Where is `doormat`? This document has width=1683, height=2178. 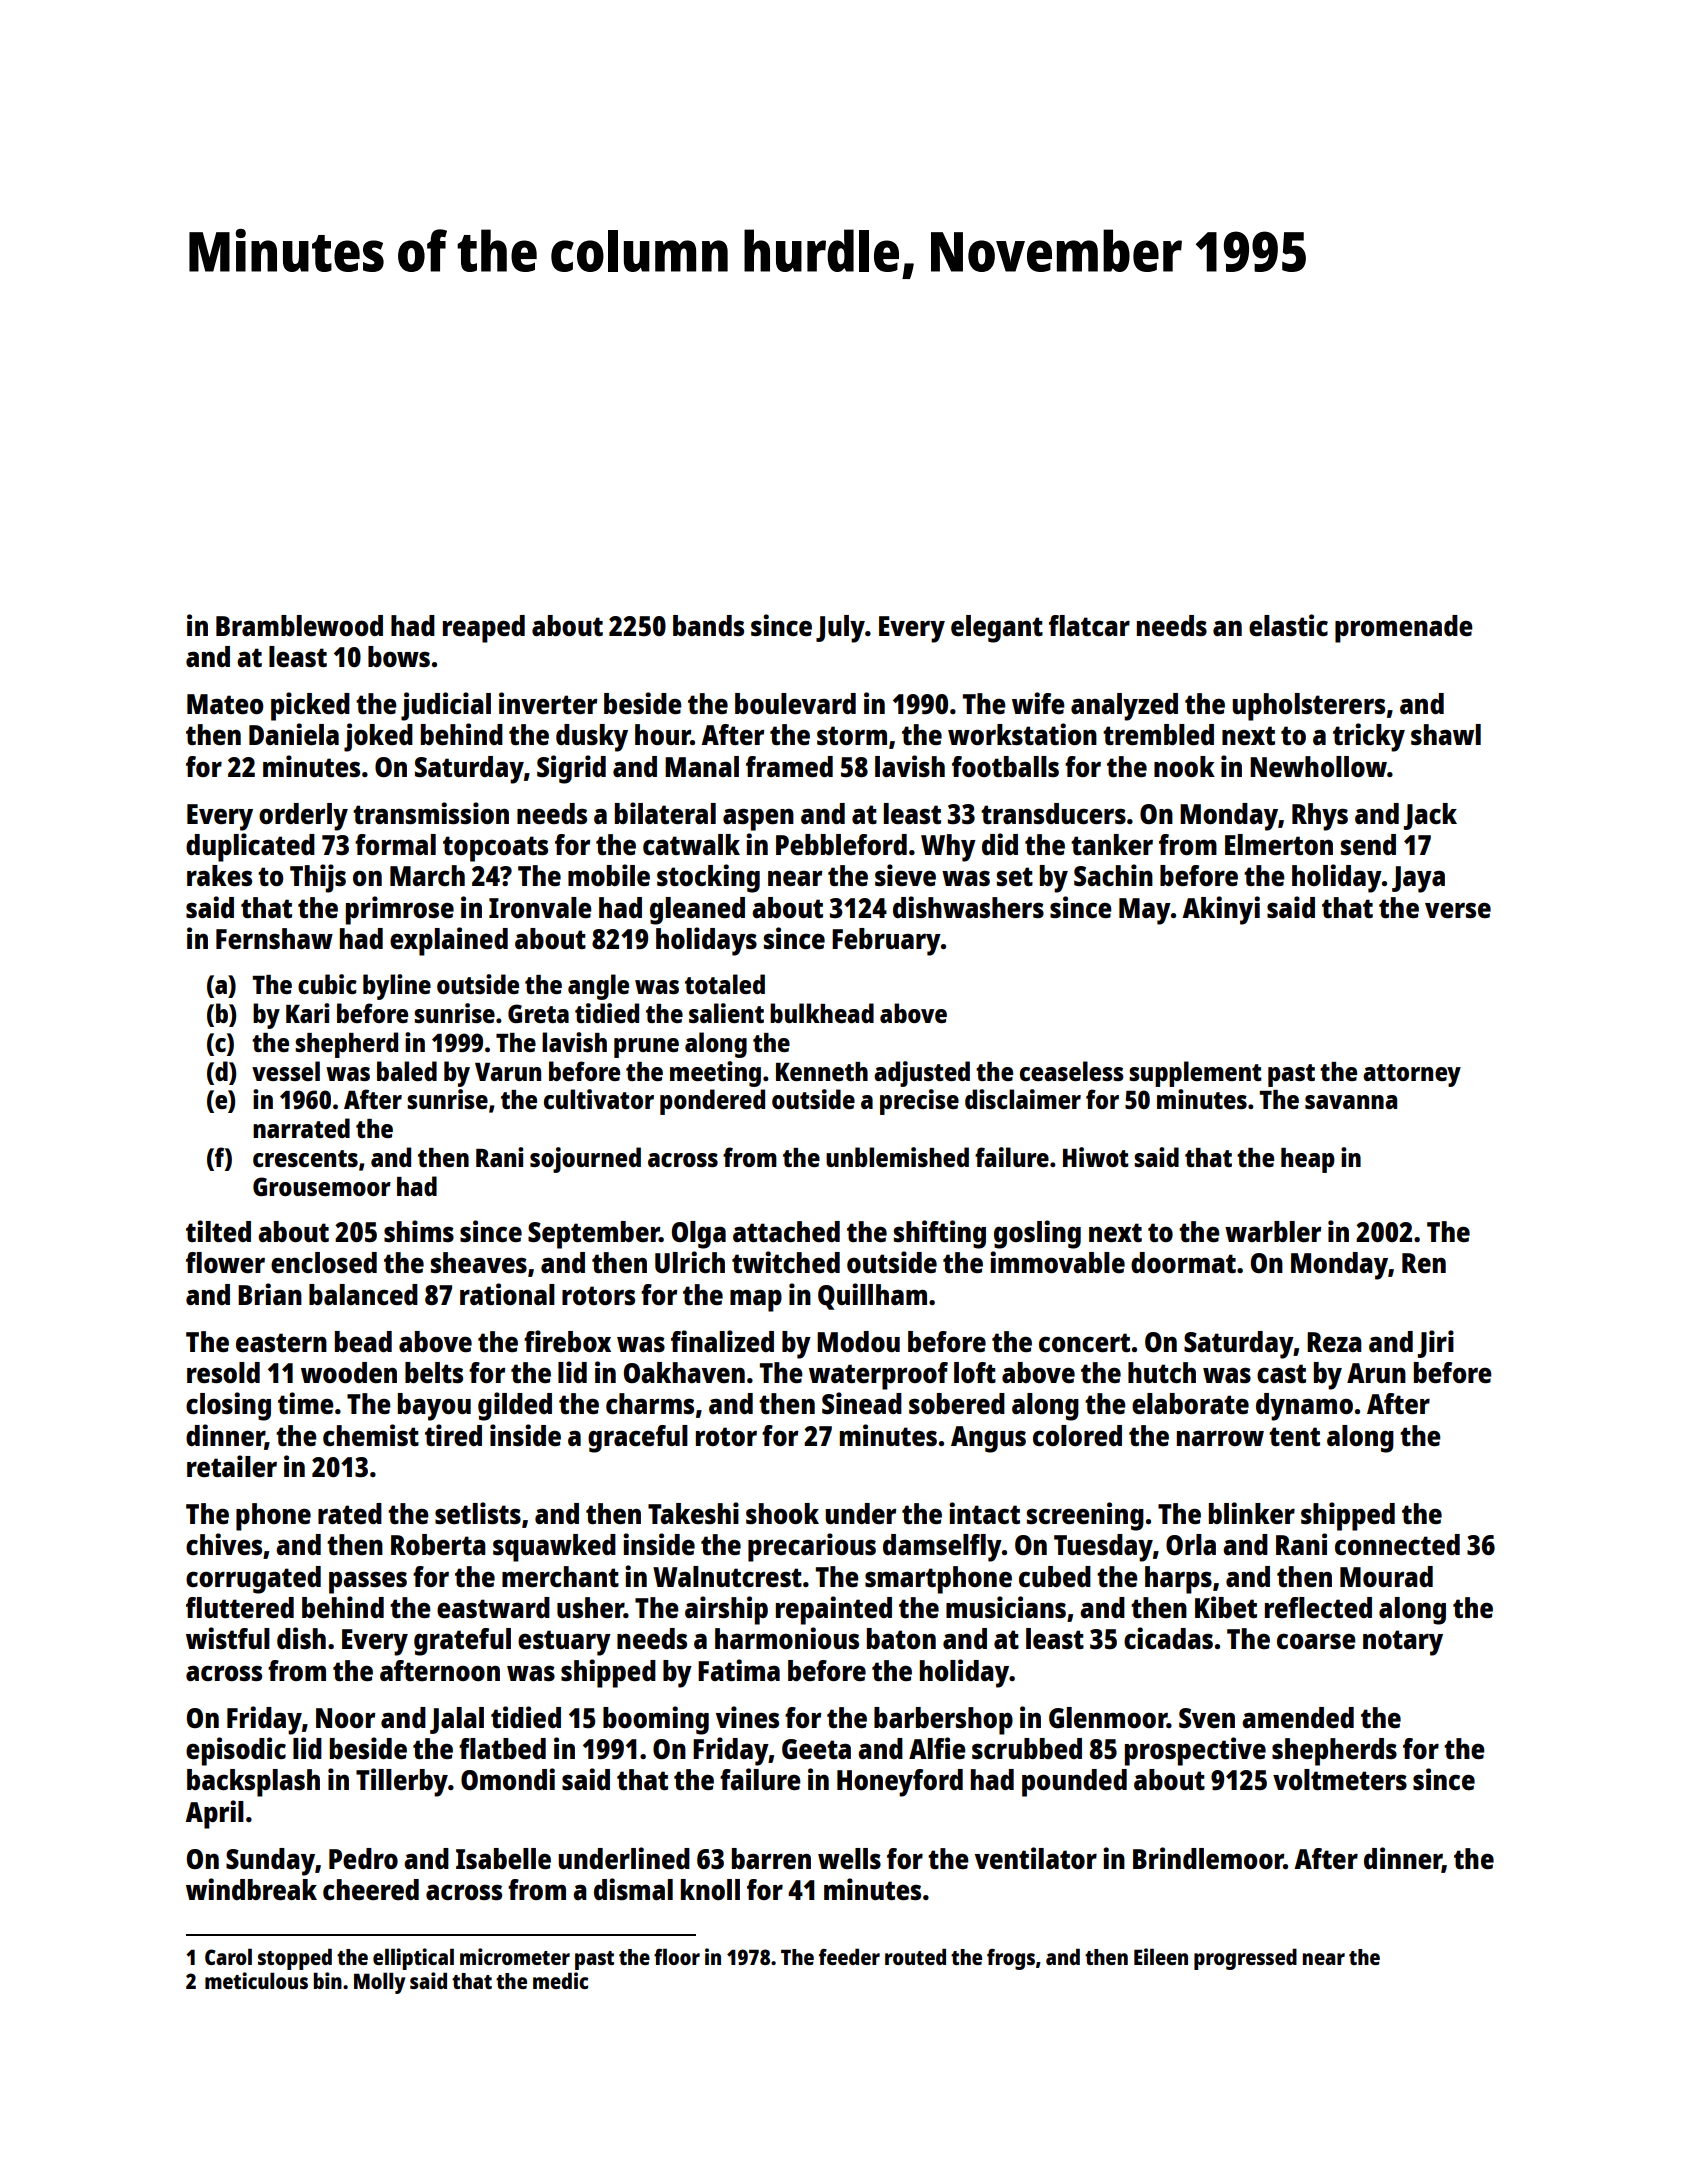 doormat is located at coordinates (1183, 1262).
